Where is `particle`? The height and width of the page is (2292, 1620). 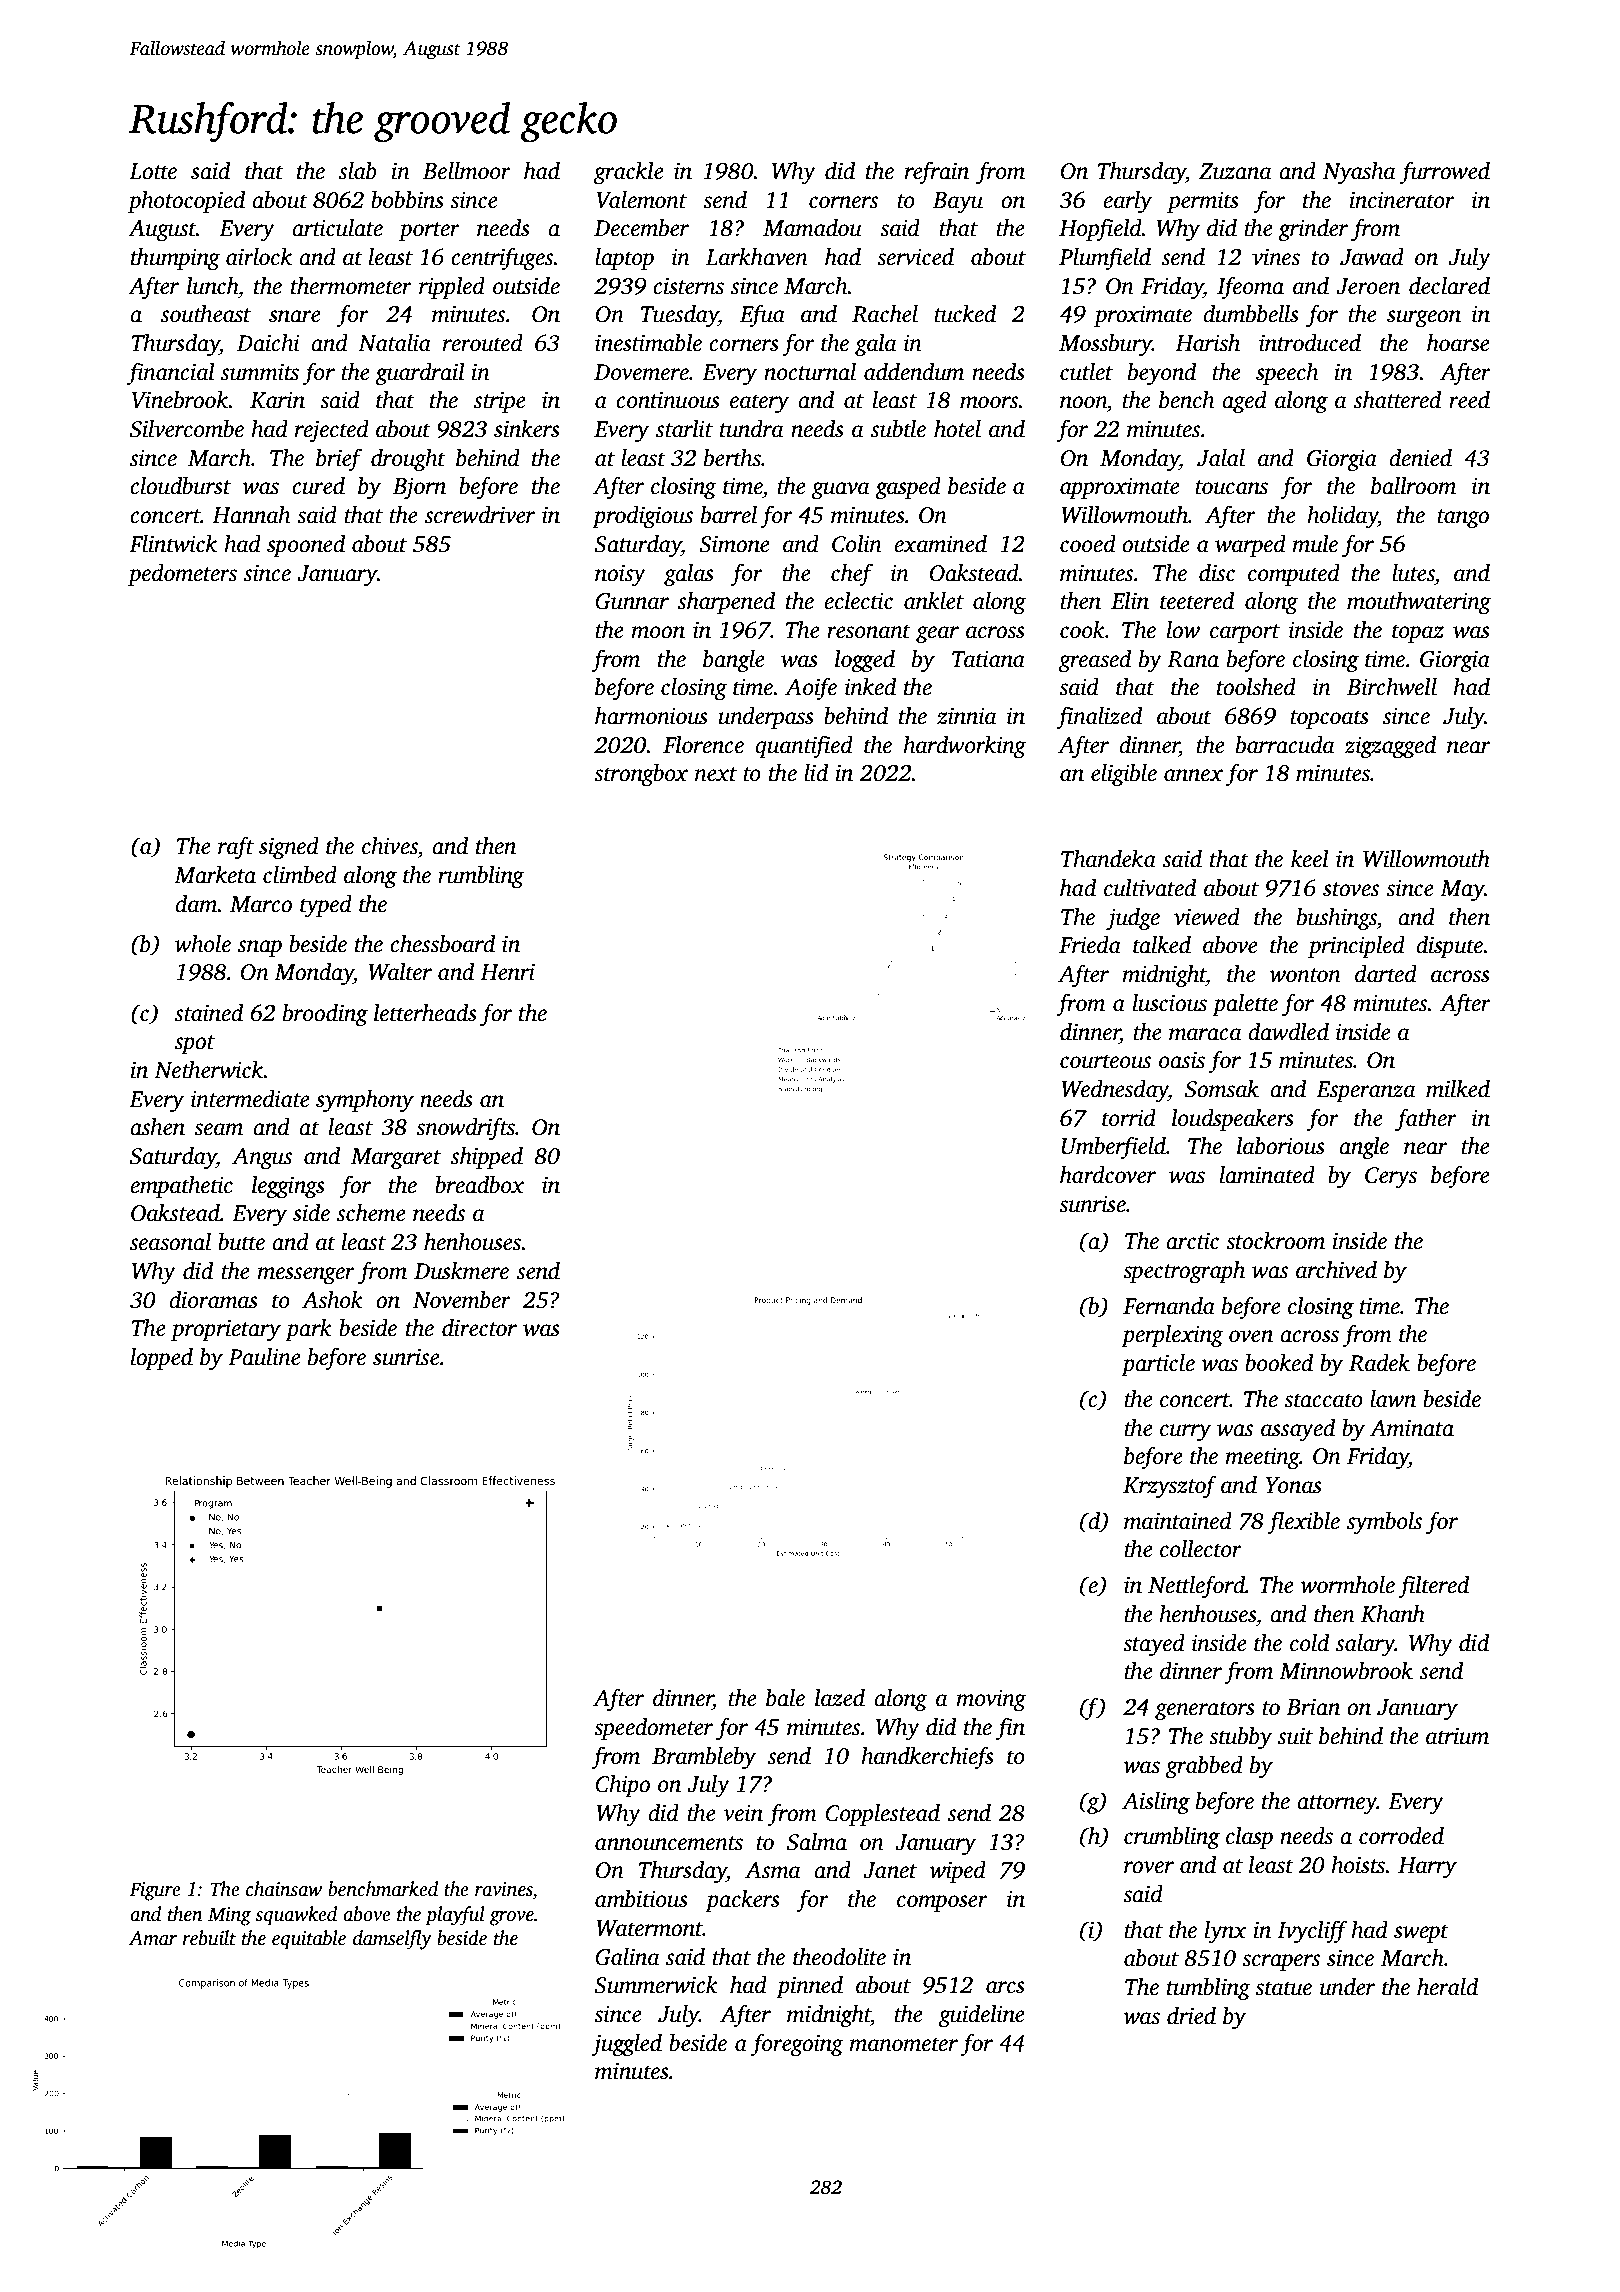
particle is located at coordinates (1158, 1365).
